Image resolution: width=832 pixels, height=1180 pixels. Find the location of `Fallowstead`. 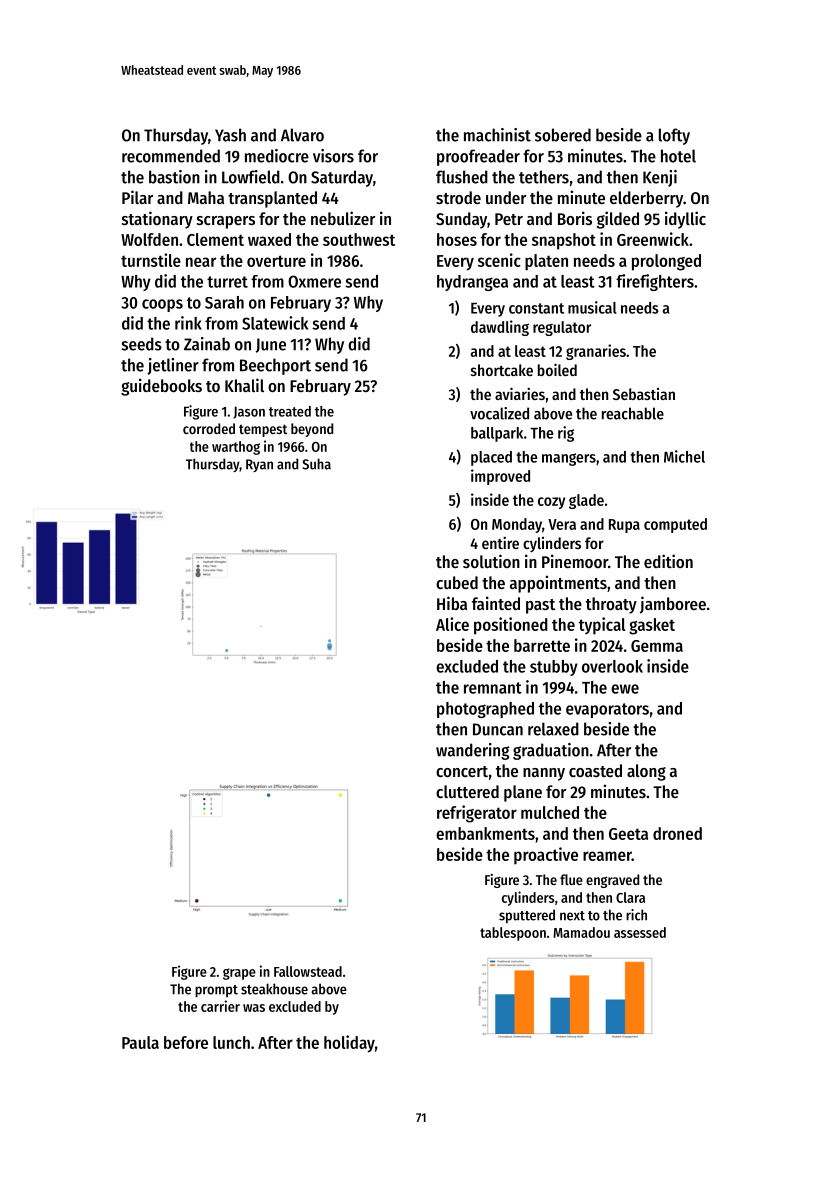

Fallowstead is located at coordinates (308, 971).
